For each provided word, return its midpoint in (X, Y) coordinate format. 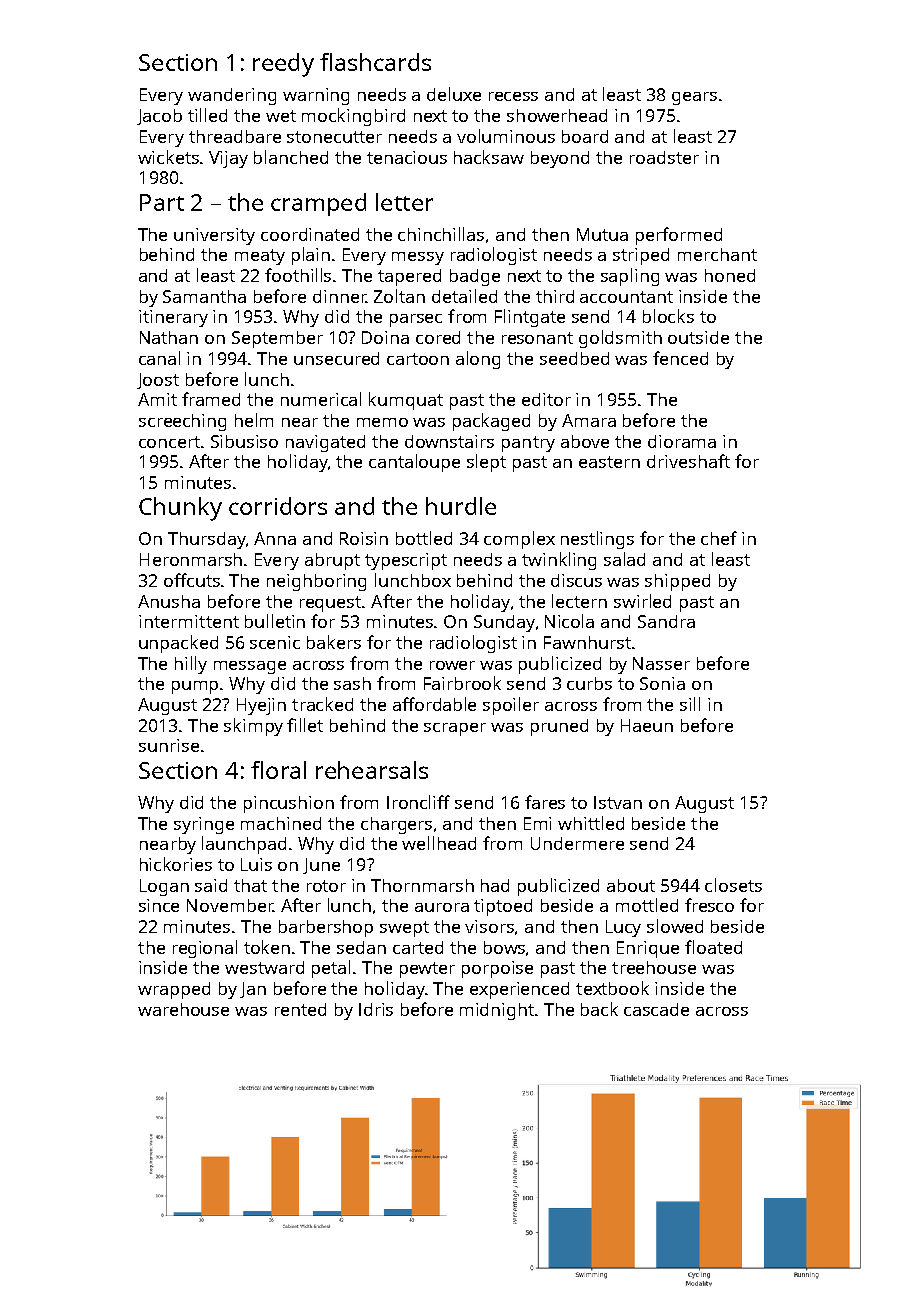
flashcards (375, 62)
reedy (283, 65)
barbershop (326, 928)
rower (452, 665)
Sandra (666, 621)
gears (694, 98)
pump (195, 687)
